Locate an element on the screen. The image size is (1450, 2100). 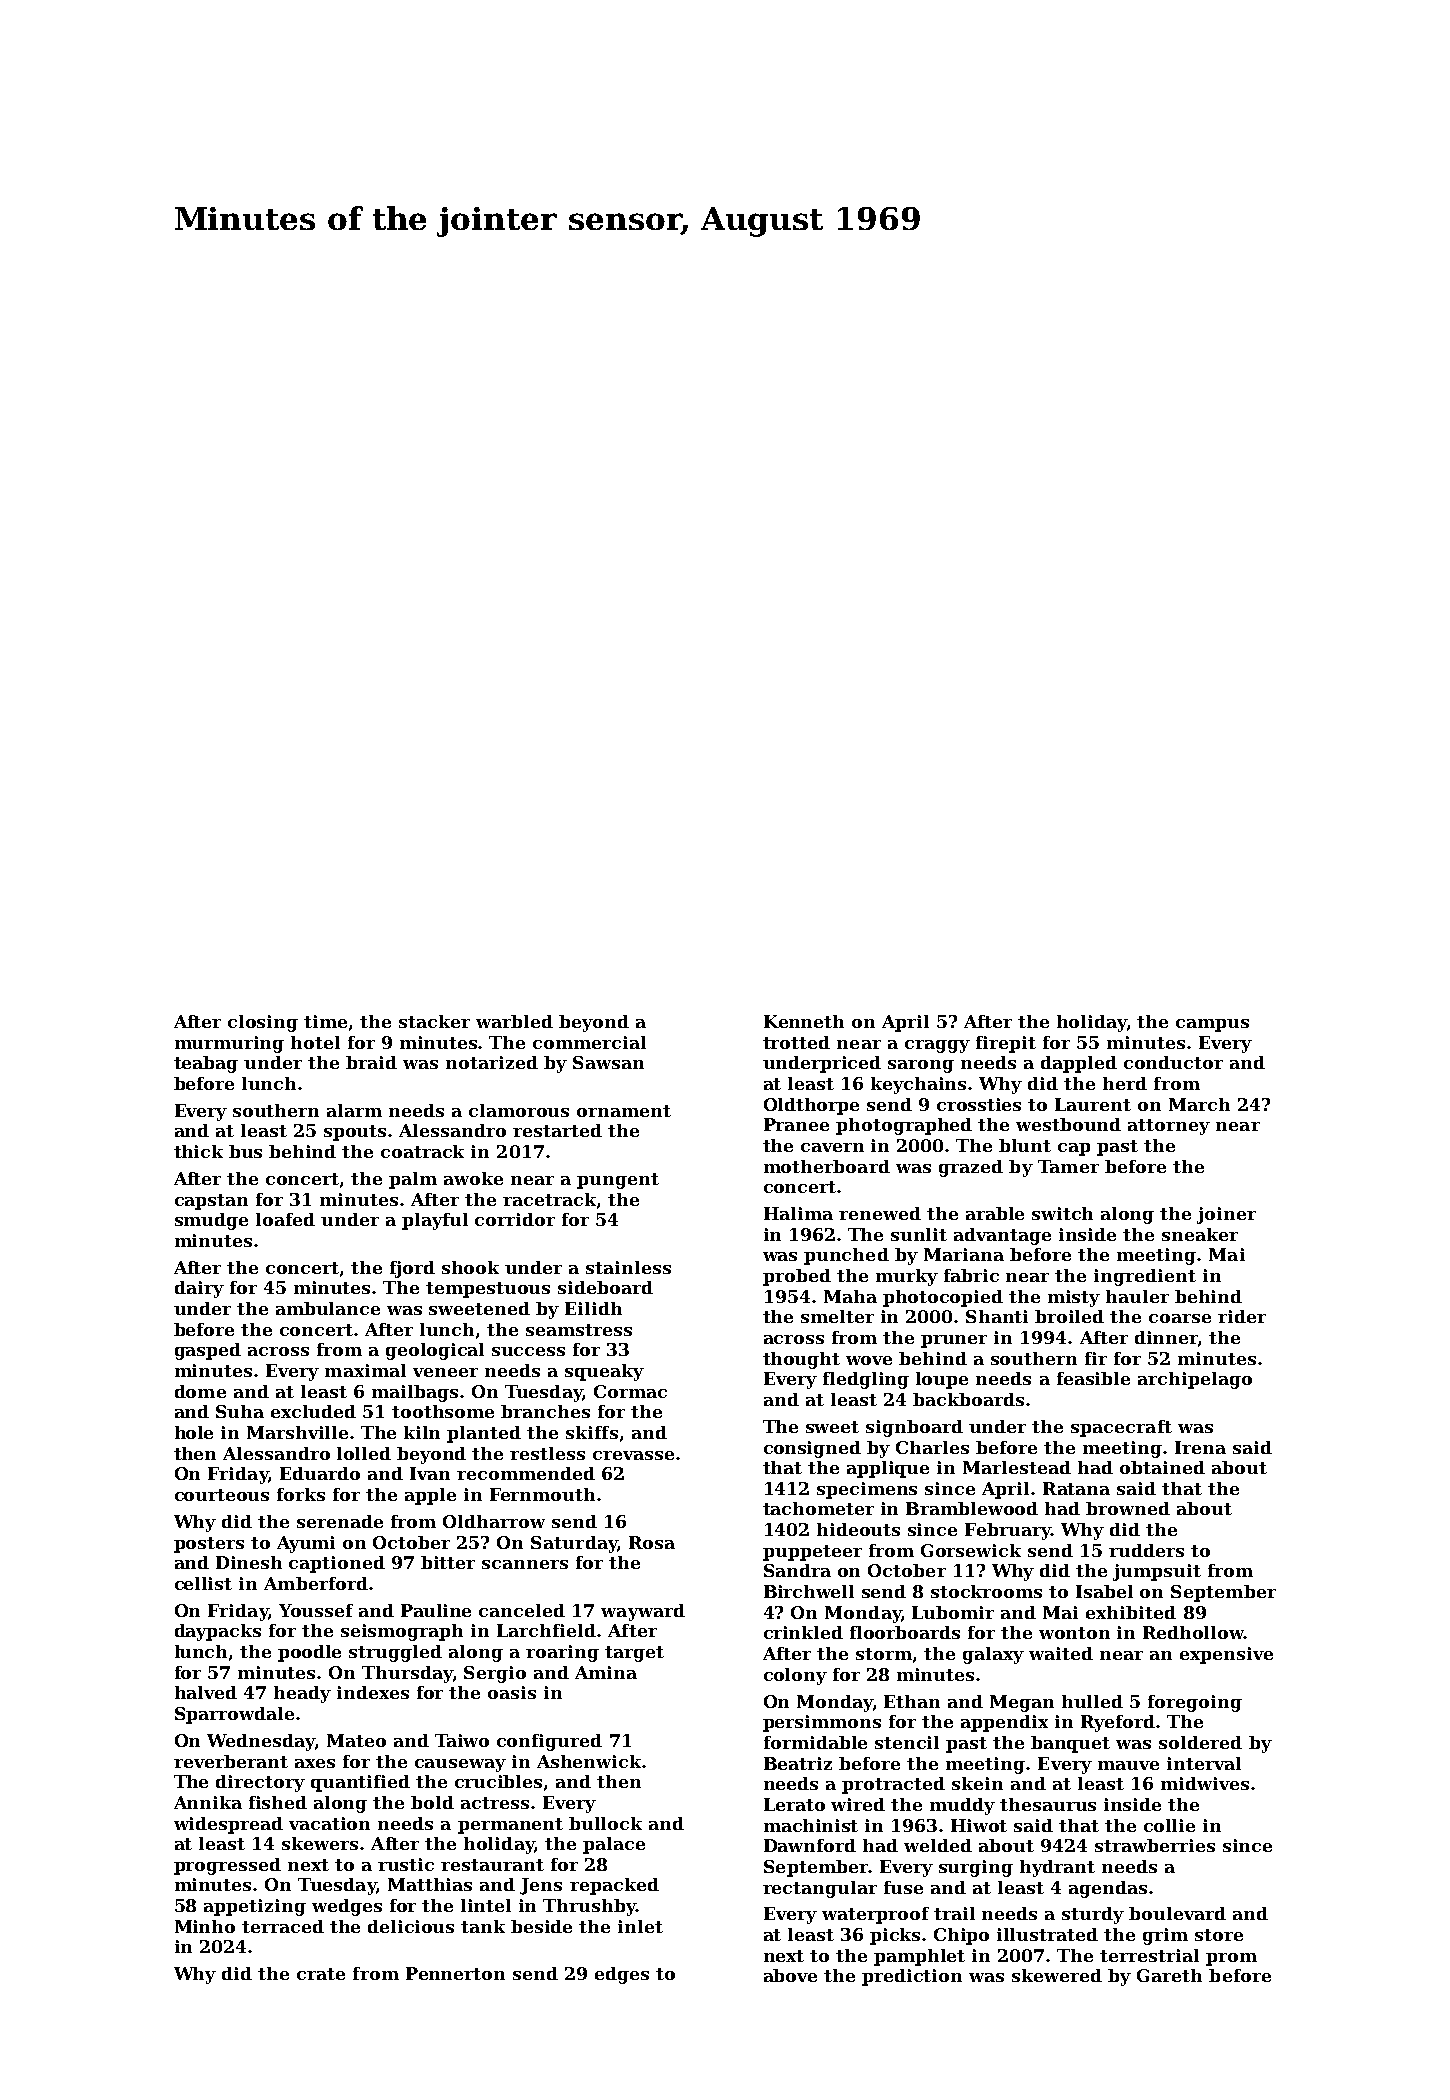
colony is located at coordinates (795, 1676).
